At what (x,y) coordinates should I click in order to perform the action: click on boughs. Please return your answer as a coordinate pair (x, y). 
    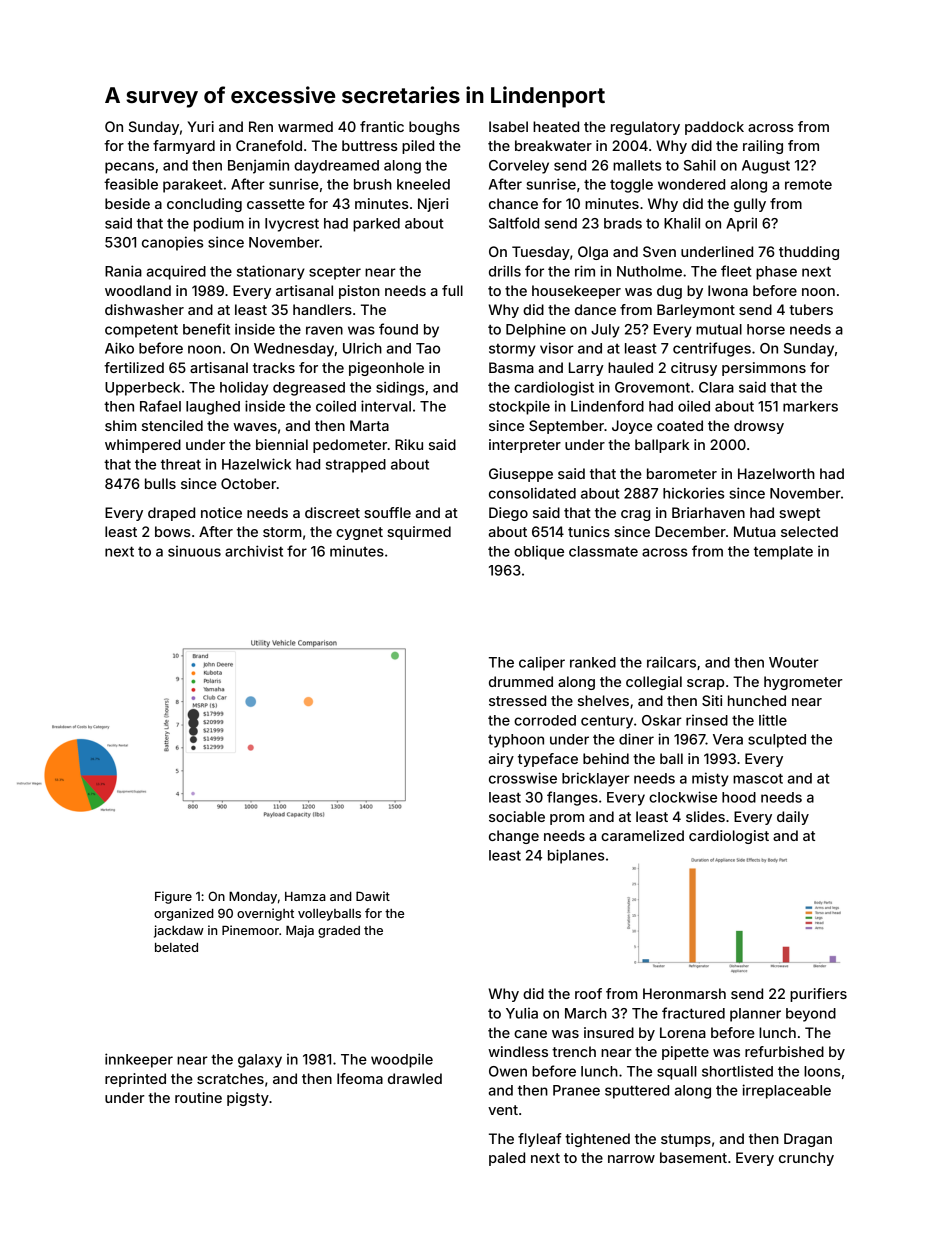
    Looking at the image, I should click on (434, 128).
